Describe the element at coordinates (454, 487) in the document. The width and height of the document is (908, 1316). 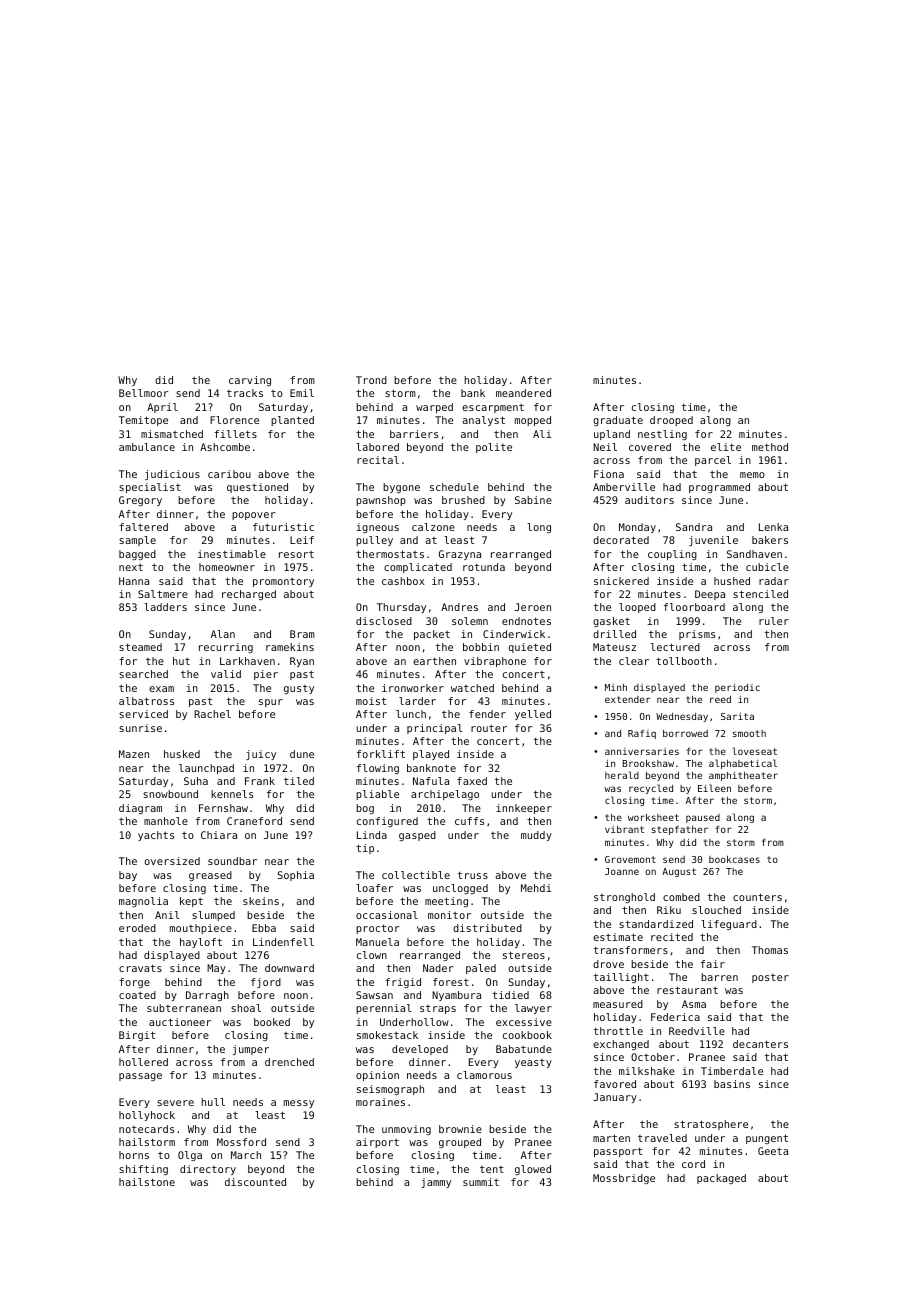
I see `schedule` at that location.
